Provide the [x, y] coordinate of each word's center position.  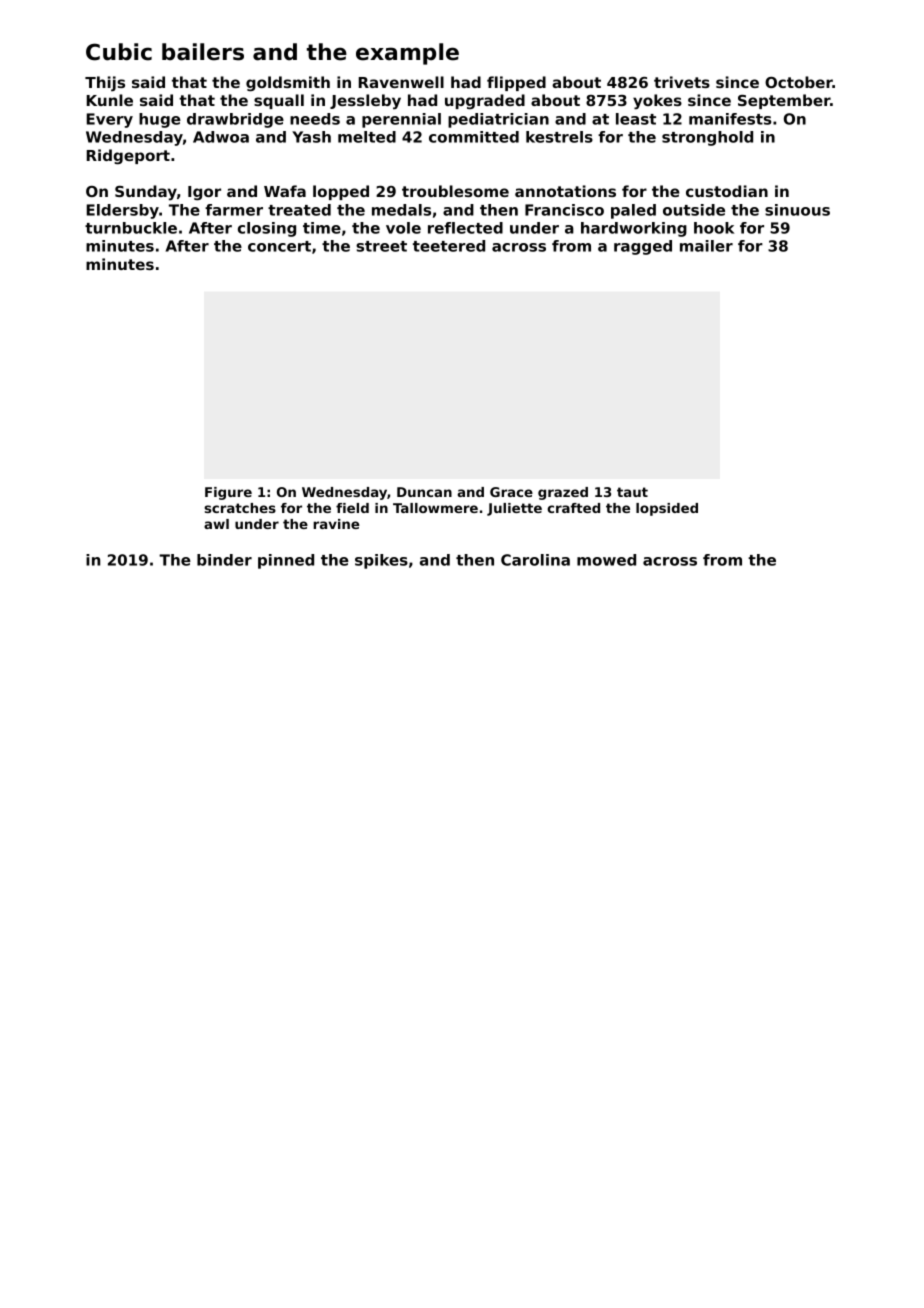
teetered [449, 246]
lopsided [667, 509]
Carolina [535, 560]
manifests [730, 119]
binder [224, 560]
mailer [706, 246]
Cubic [119, 52]
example [407, 54]
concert [279, 246]
